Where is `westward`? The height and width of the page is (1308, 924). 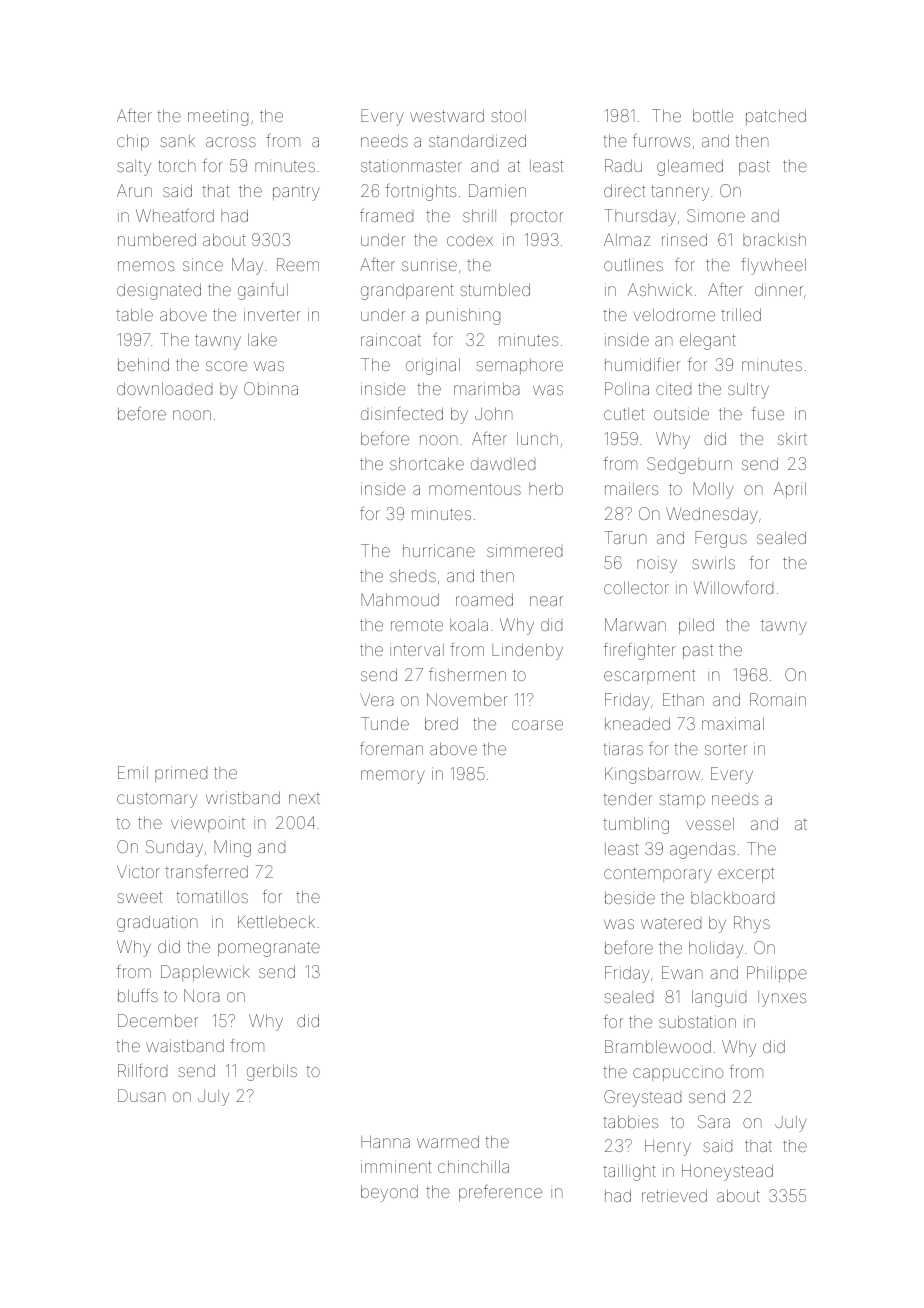
westward is located at coordinates (447, 115).
